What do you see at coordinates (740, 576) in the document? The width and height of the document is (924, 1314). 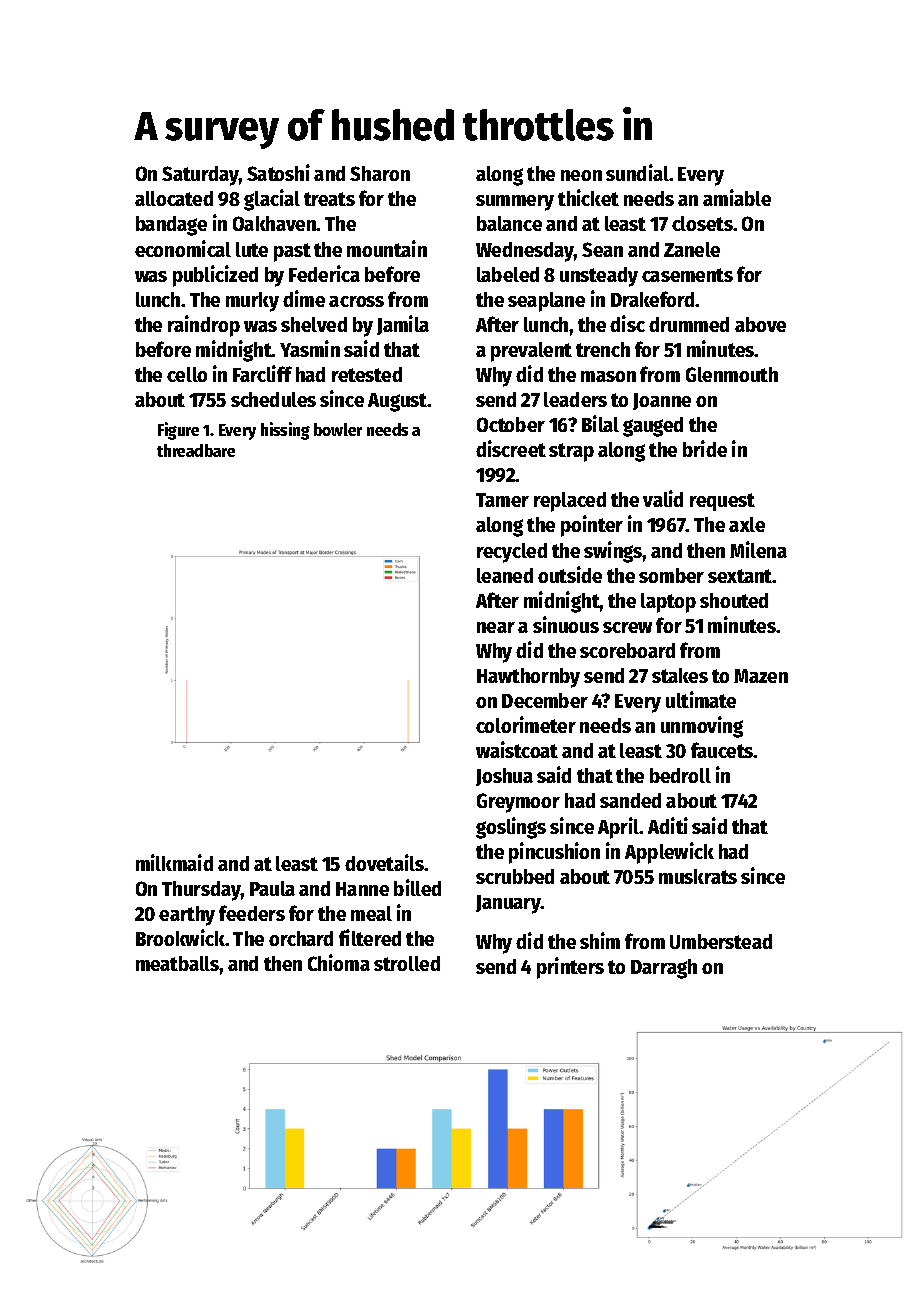 I see `sextant` at bounding box center [740, 576].
